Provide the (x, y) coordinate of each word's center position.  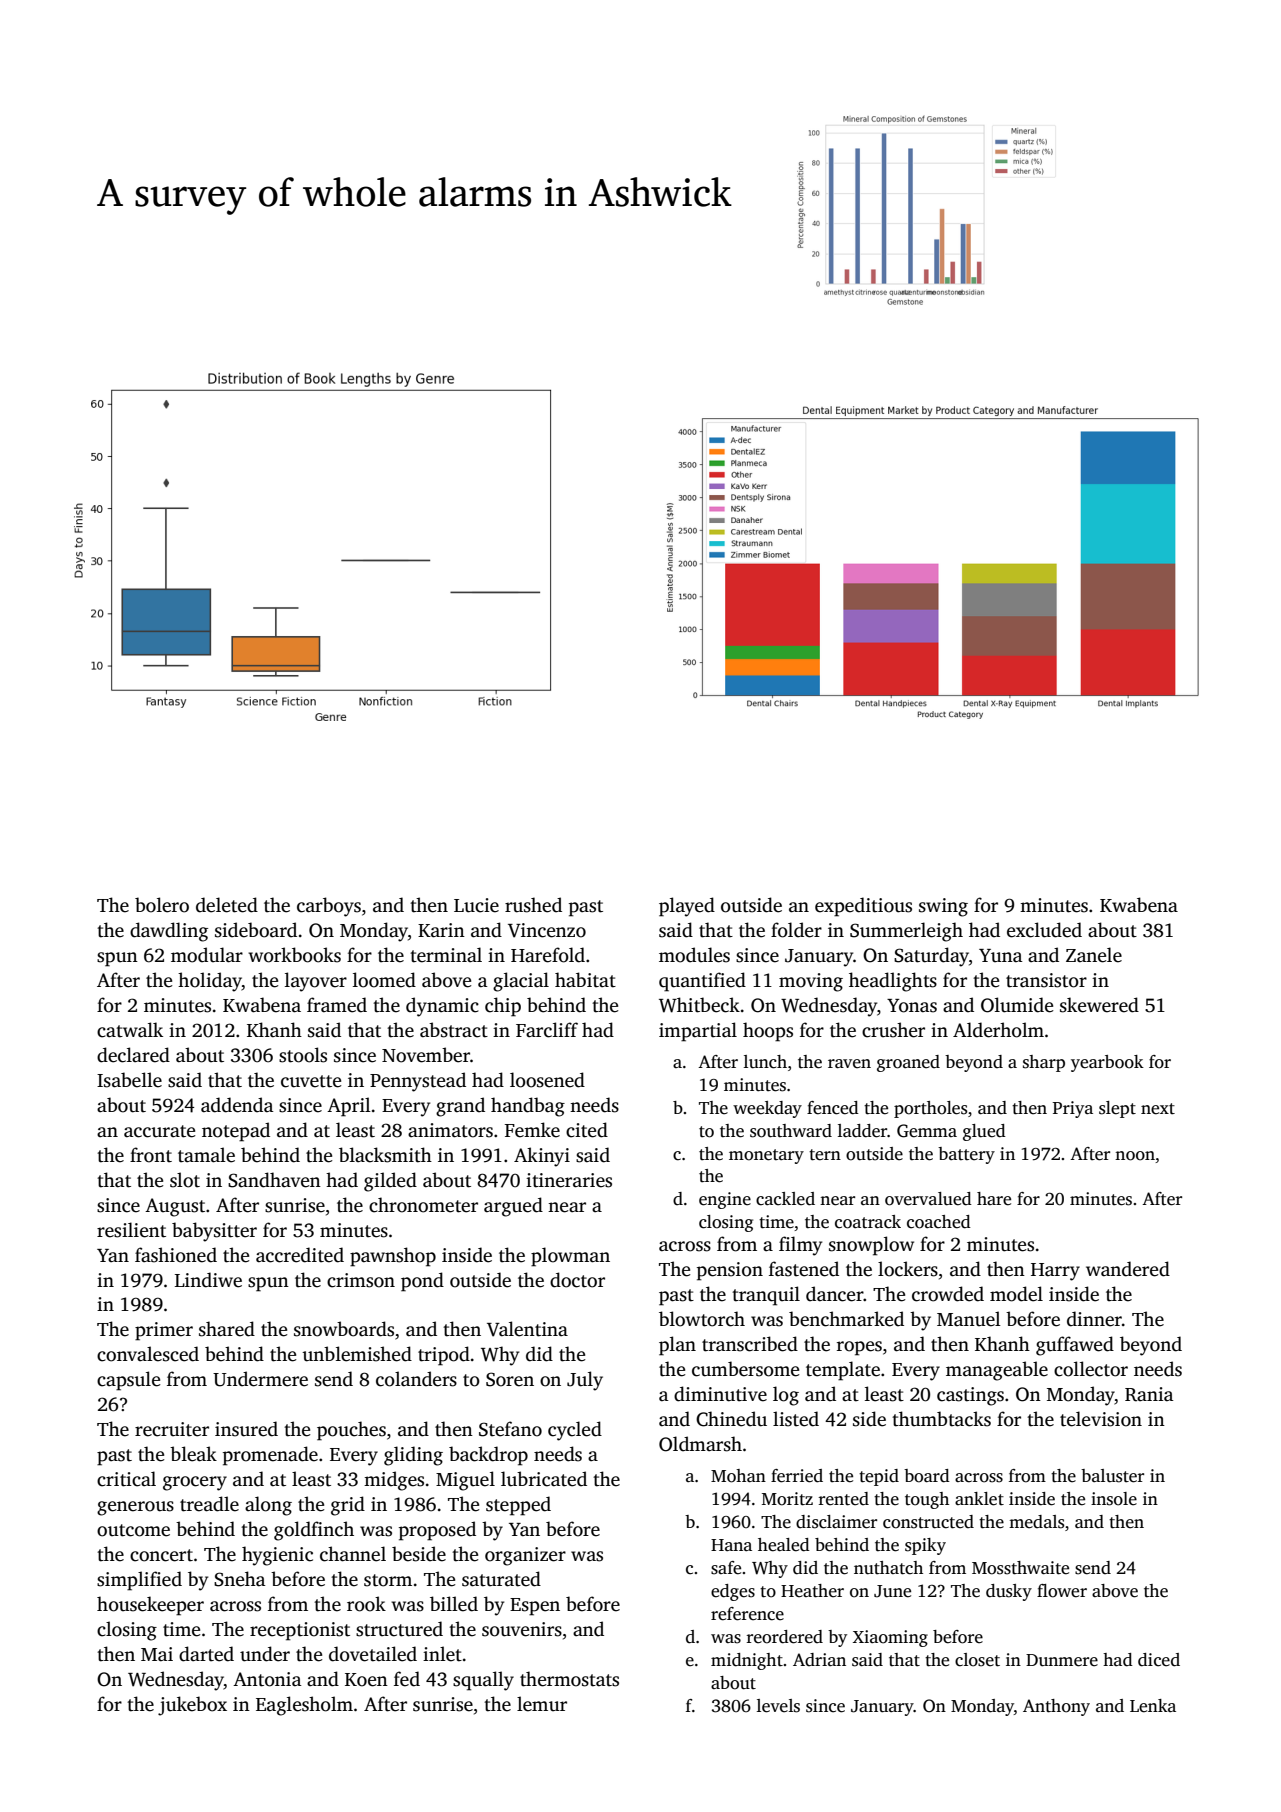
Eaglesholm (304, 1706)
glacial (521, 982)
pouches (351, 1431)
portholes (930, 1109)
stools (303, 1055)
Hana (731, 1545)
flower (1062, 1591)
